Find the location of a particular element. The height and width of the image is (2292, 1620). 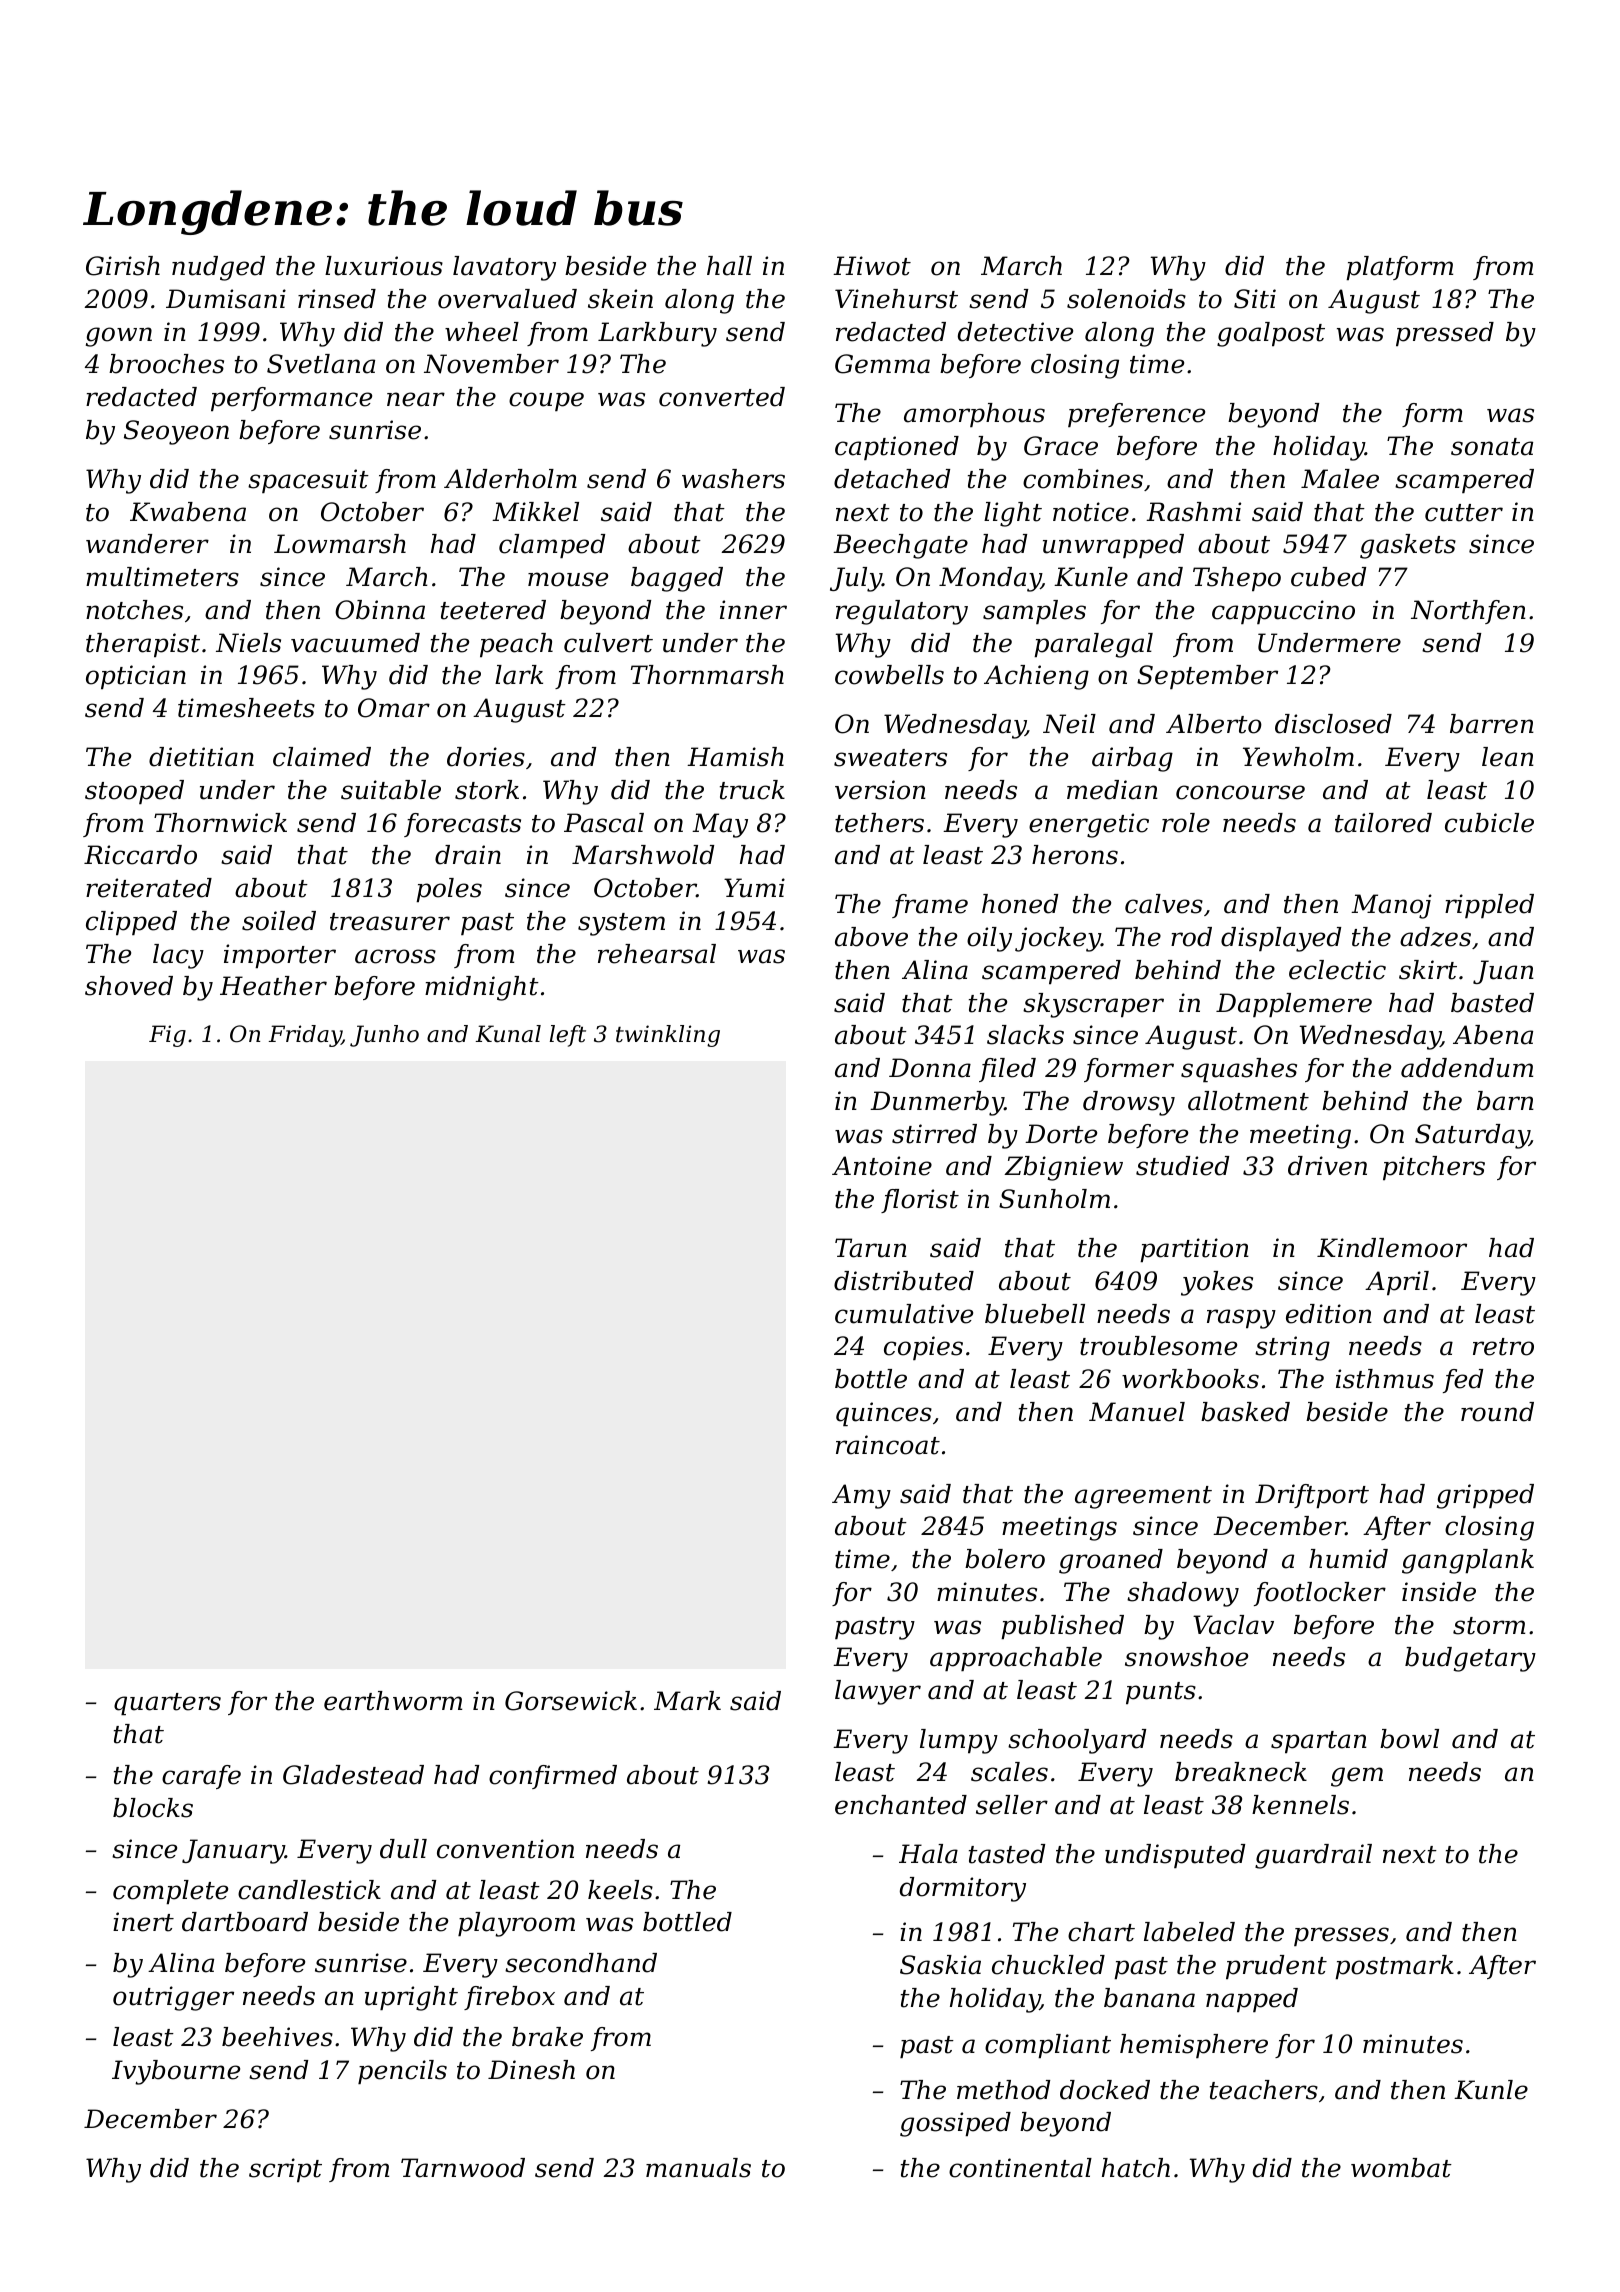

eclectic is located at coordinates (1337, 970).
